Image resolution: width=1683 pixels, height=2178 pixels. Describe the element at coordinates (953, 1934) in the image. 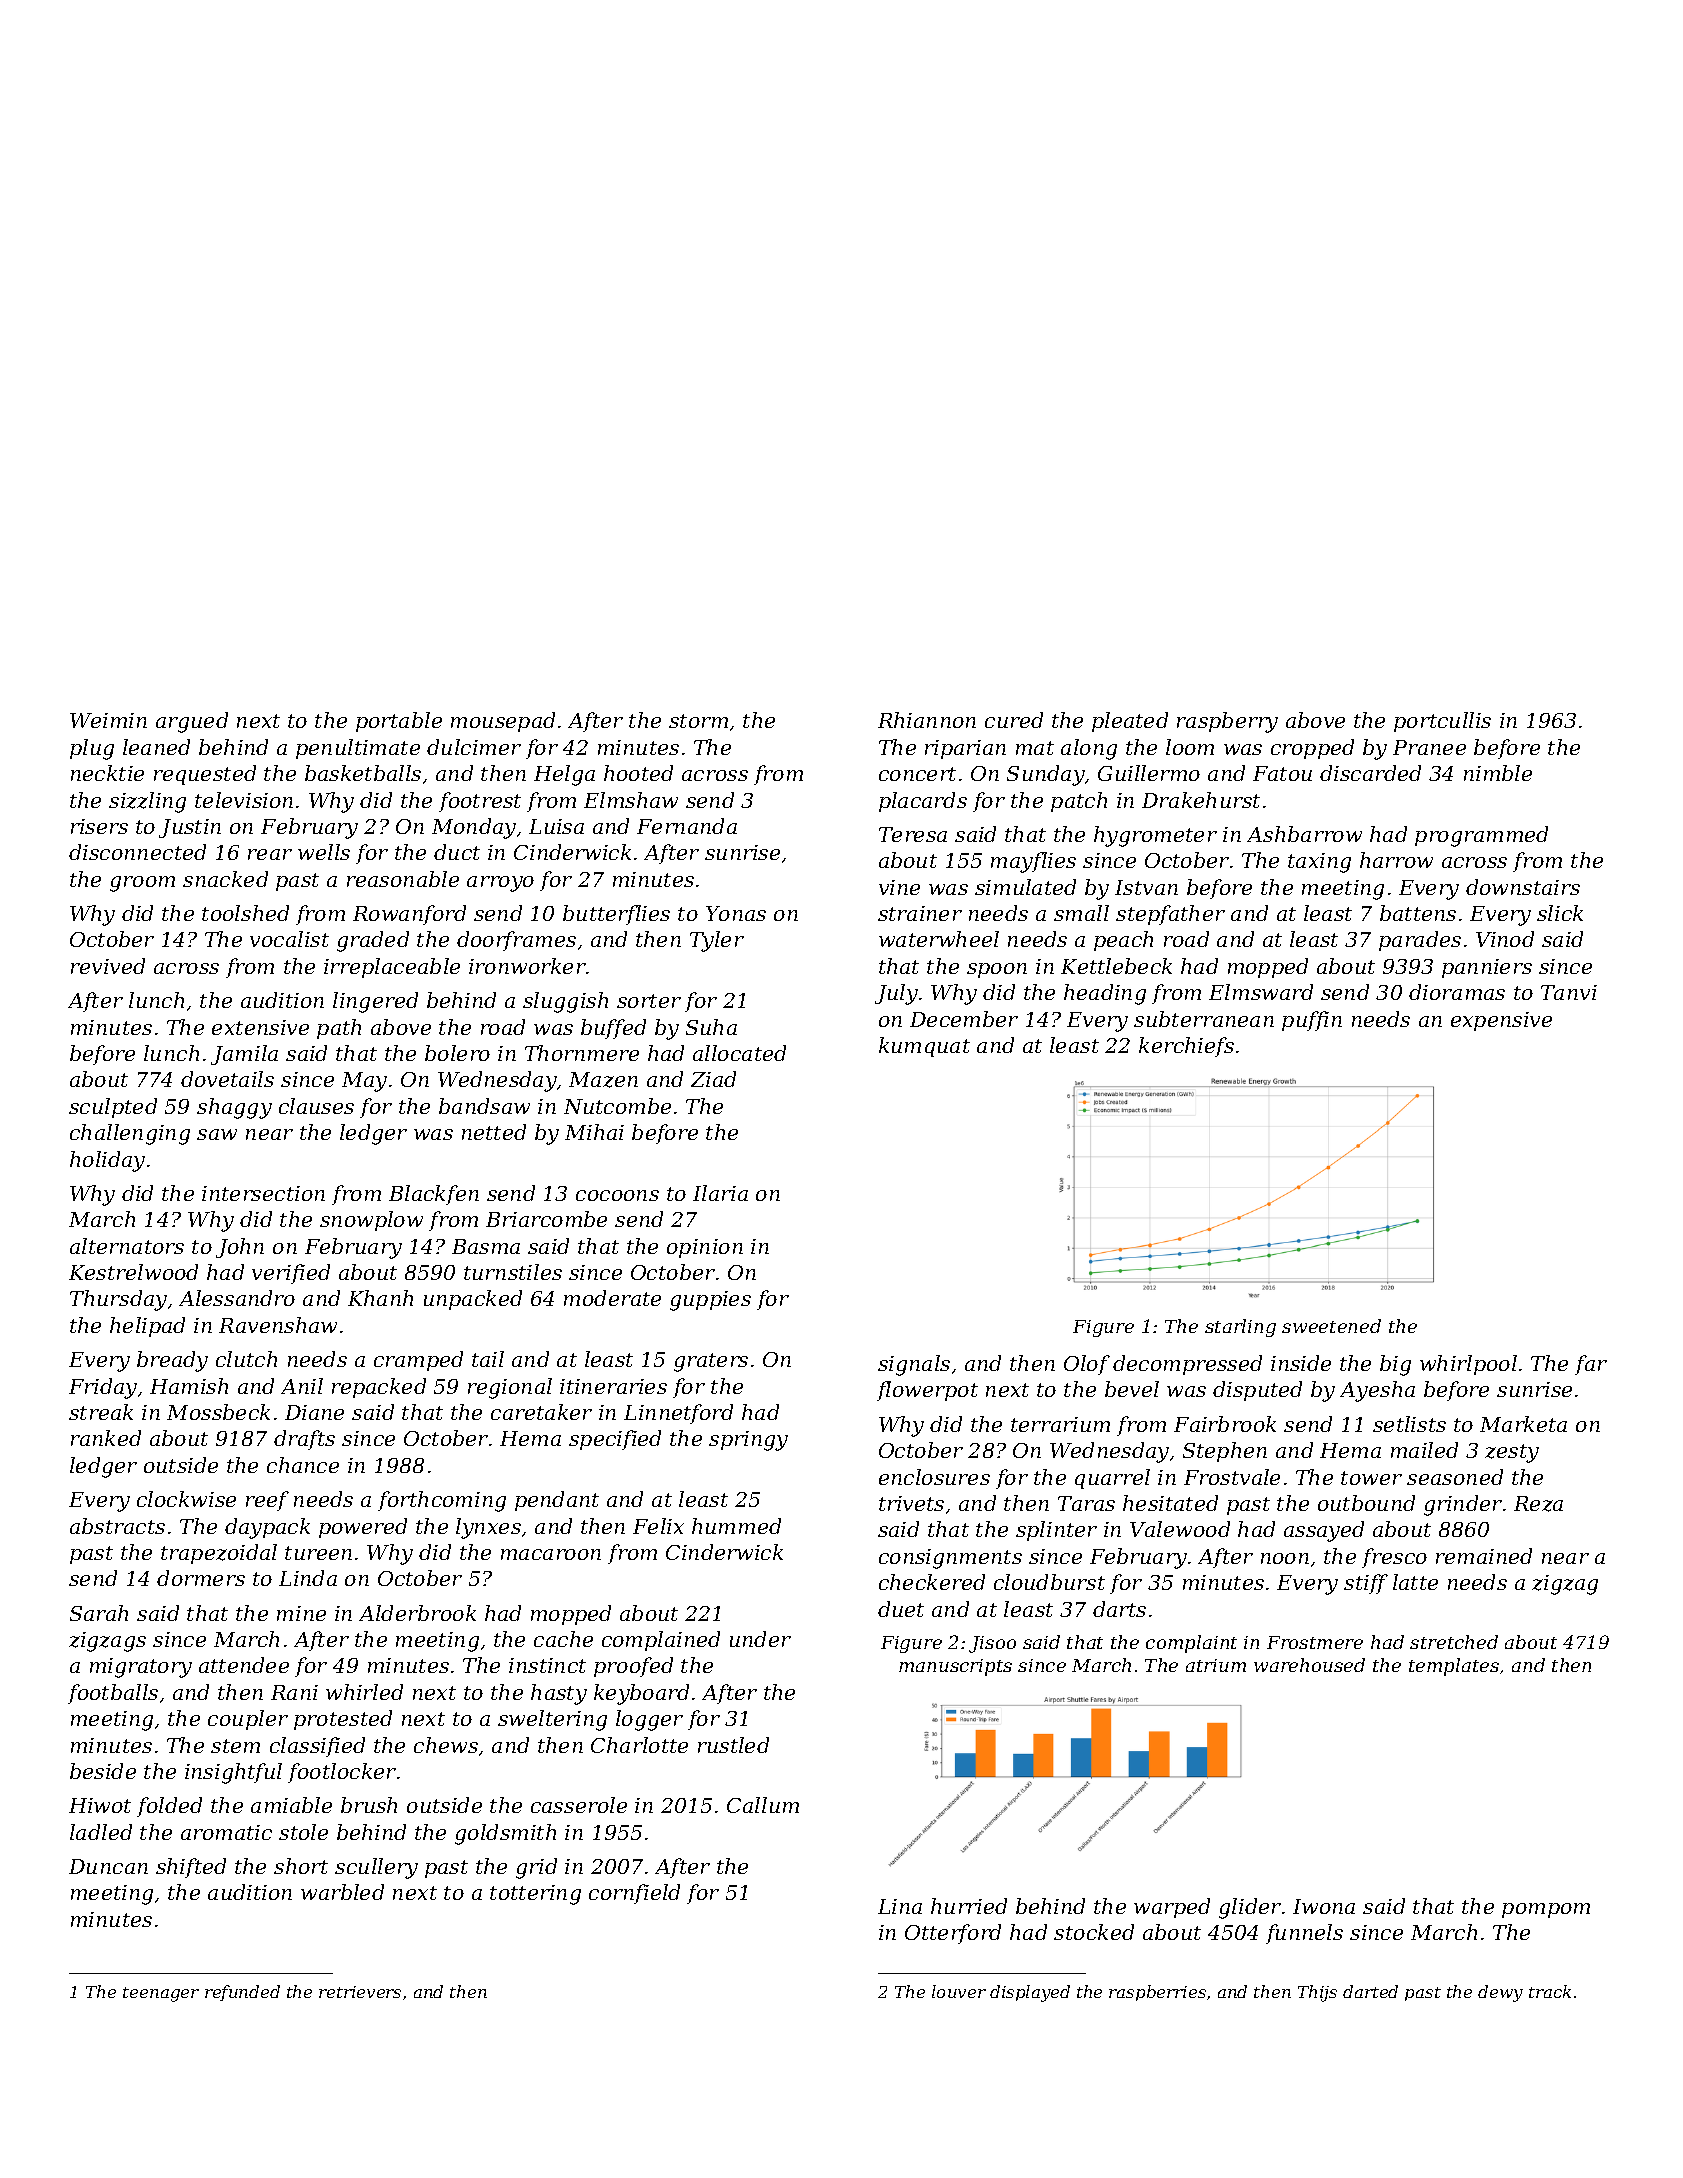

I see `Otterford` at that location.
